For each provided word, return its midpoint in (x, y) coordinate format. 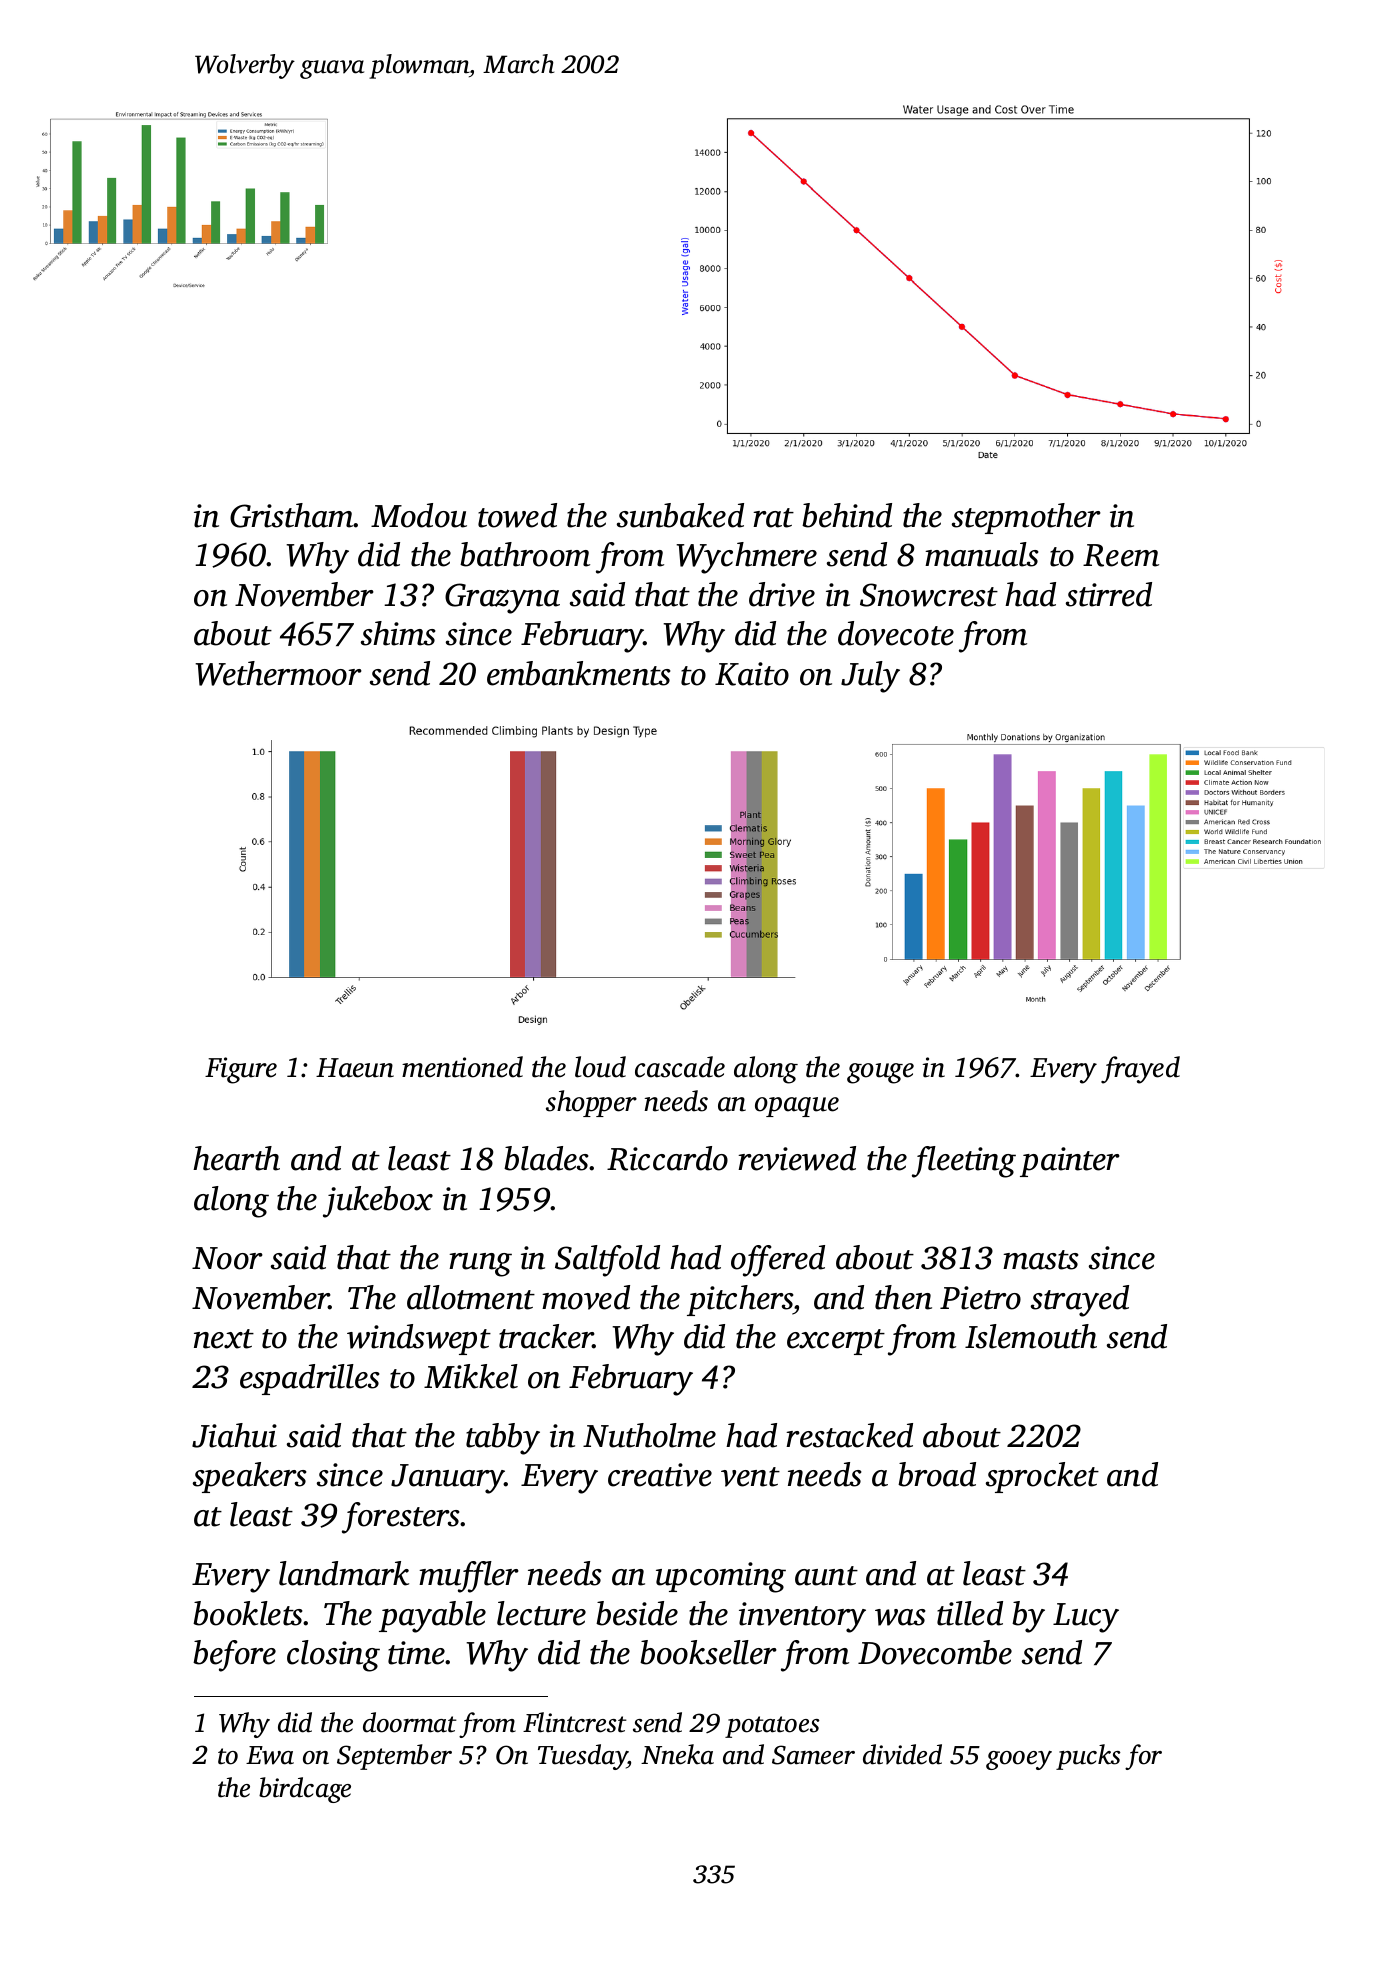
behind (847, 515)
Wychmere (746, 558)
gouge (880, 1073)
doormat (410, 1722)
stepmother (1026, 518)
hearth (236, 1158)
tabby (503, 1439)
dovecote (896, 633)
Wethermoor (278, 673)
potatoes (772, 1727)
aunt (826, 1576)
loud (600, 1067)
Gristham (292, 515)
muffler (469, 1577)
